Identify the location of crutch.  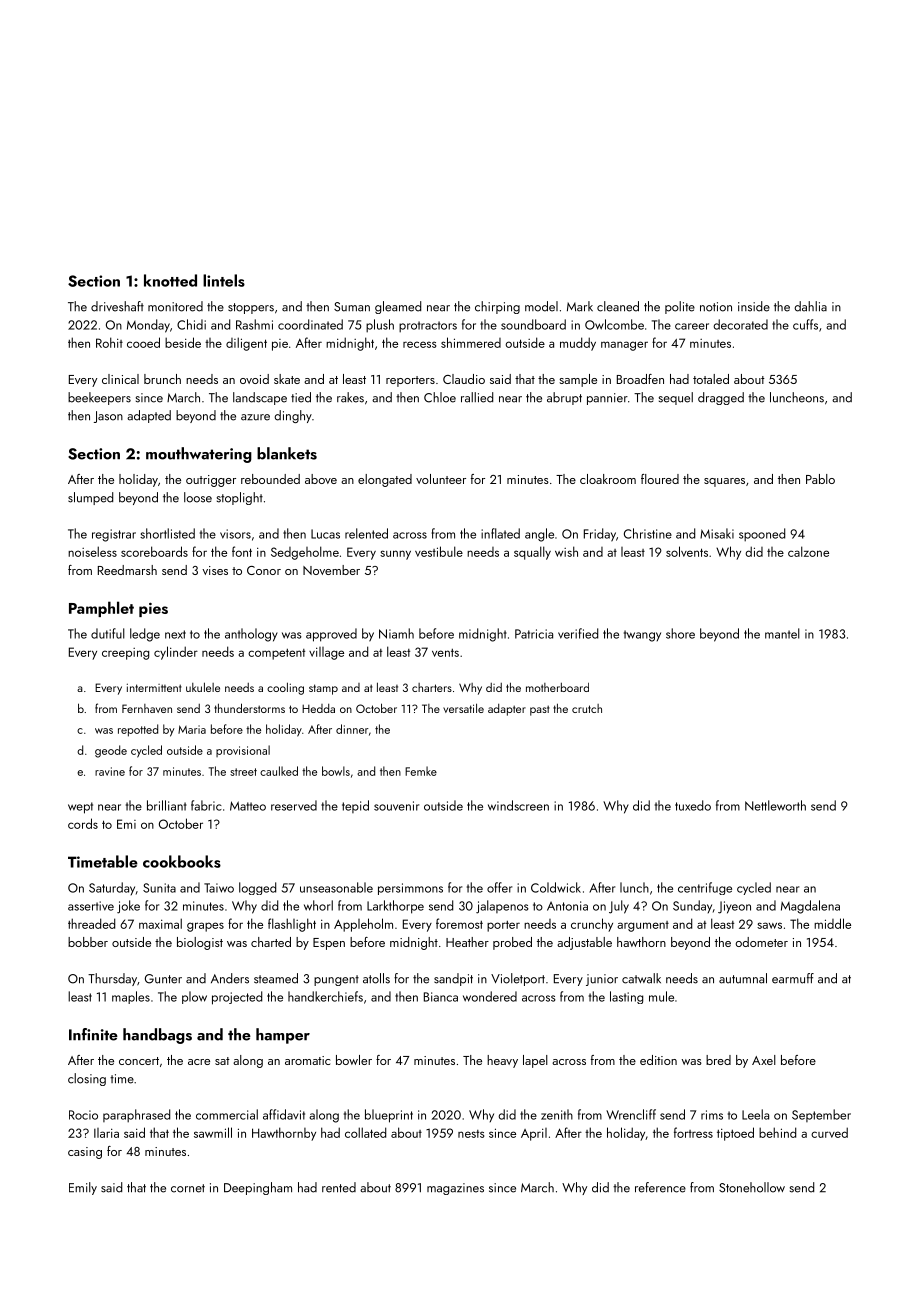
(587, 708).
